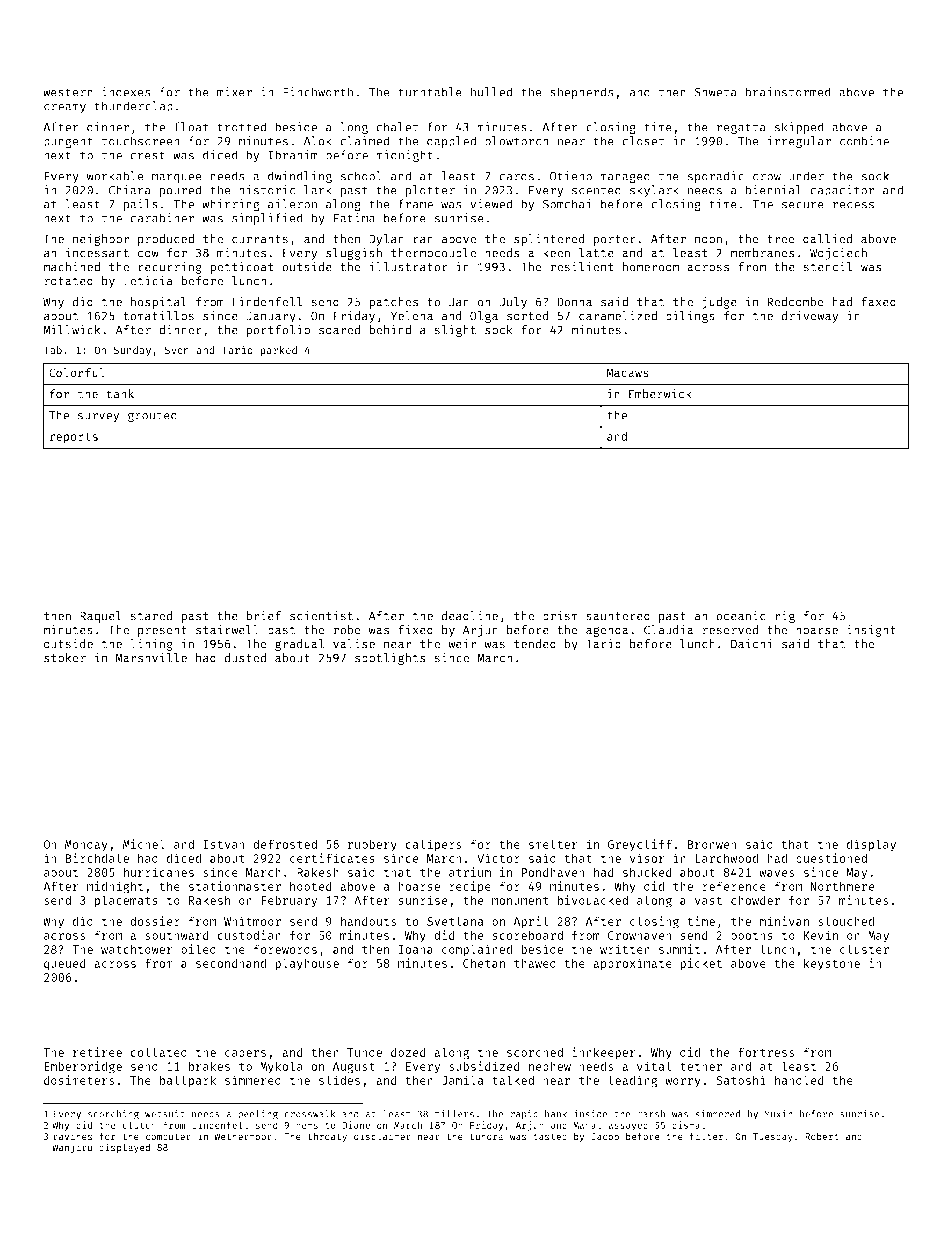  What do you see at coordinates (165, 1114) in the screenshot?
I see `wetsuit` at bounding box center [165, 1114].
